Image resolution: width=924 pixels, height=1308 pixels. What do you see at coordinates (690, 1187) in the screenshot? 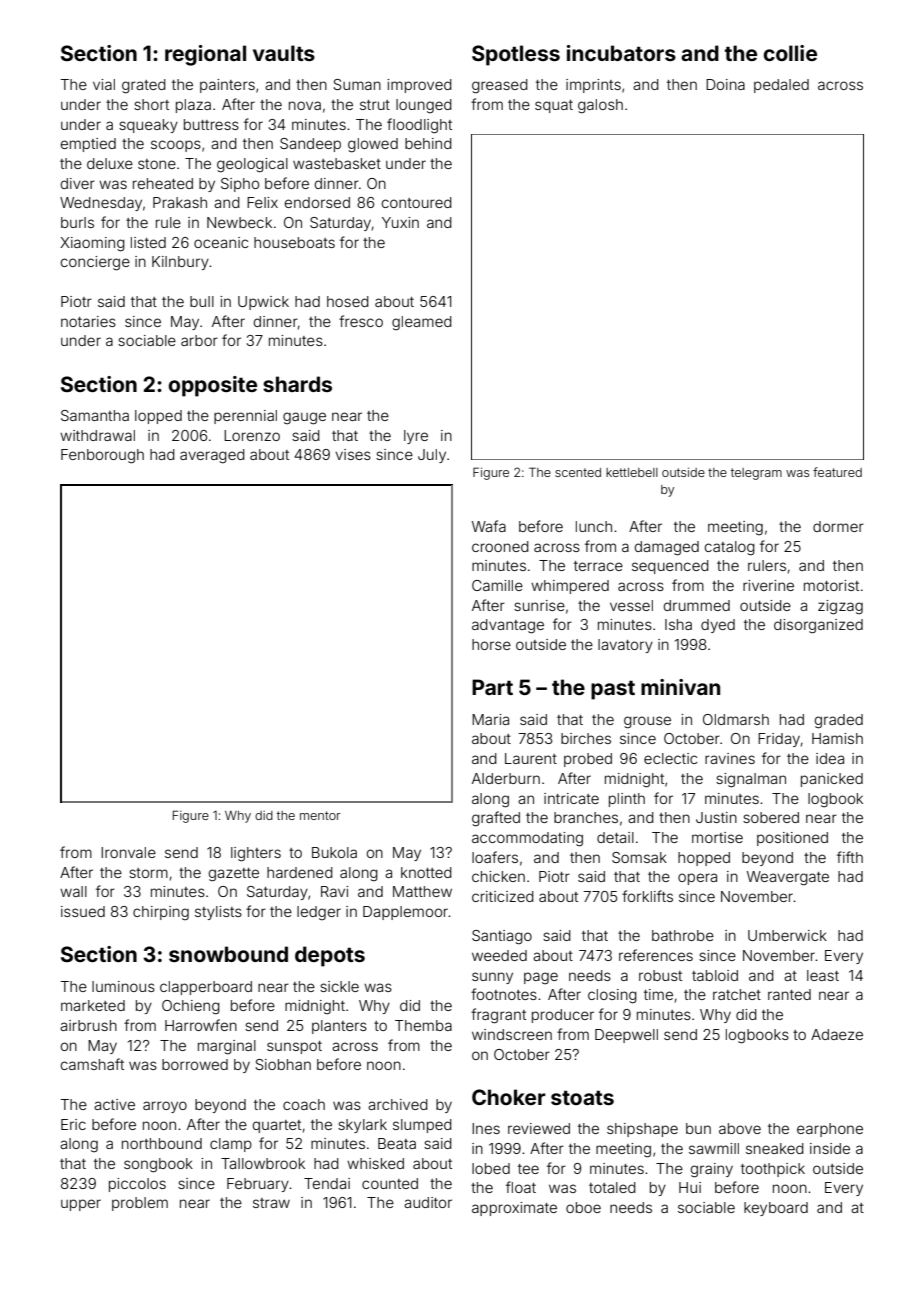
I see `Hui` at bounding box center [690, 1187].
